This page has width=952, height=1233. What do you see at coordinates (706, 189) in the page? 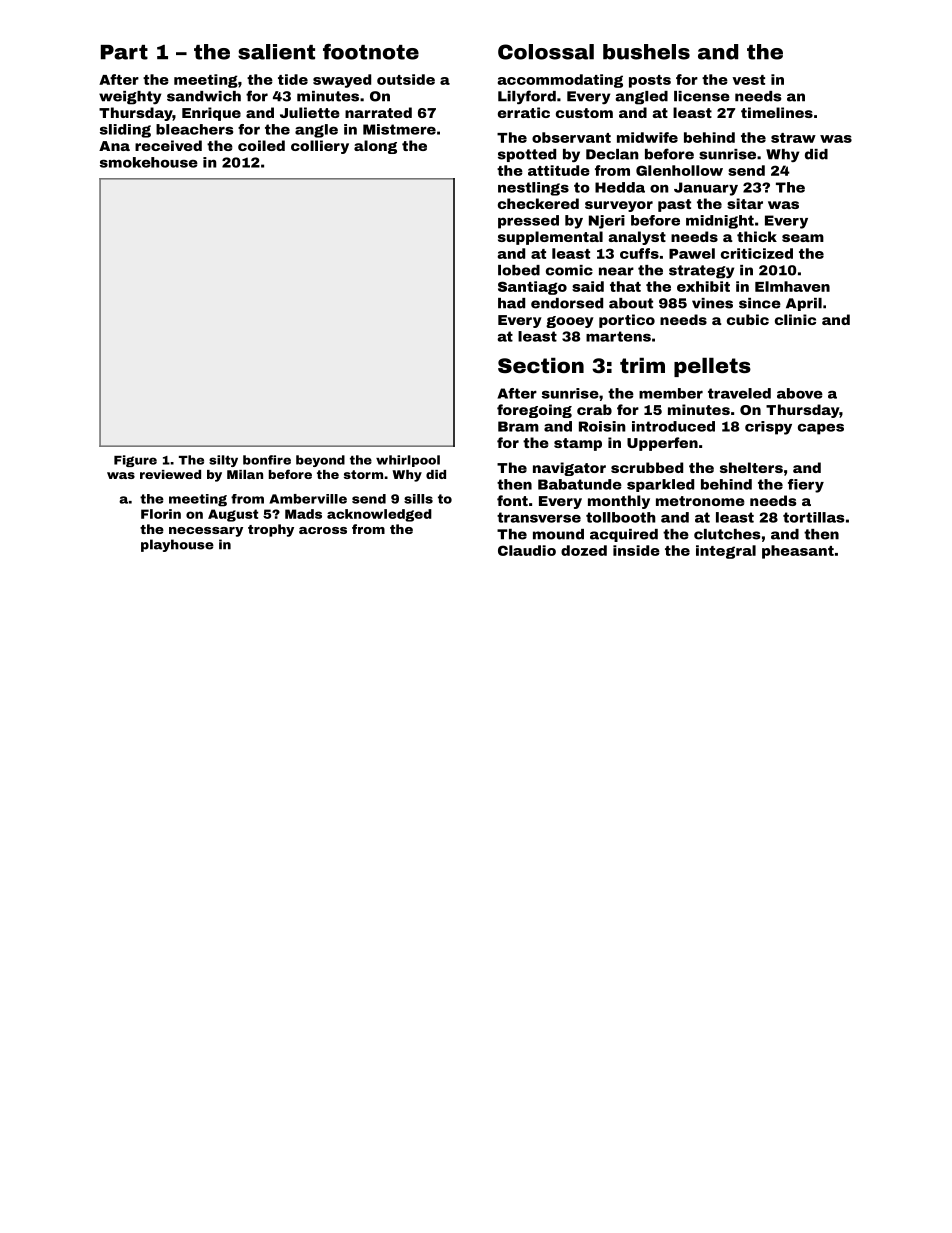
I see `January` at bounding box center [706, 189].
